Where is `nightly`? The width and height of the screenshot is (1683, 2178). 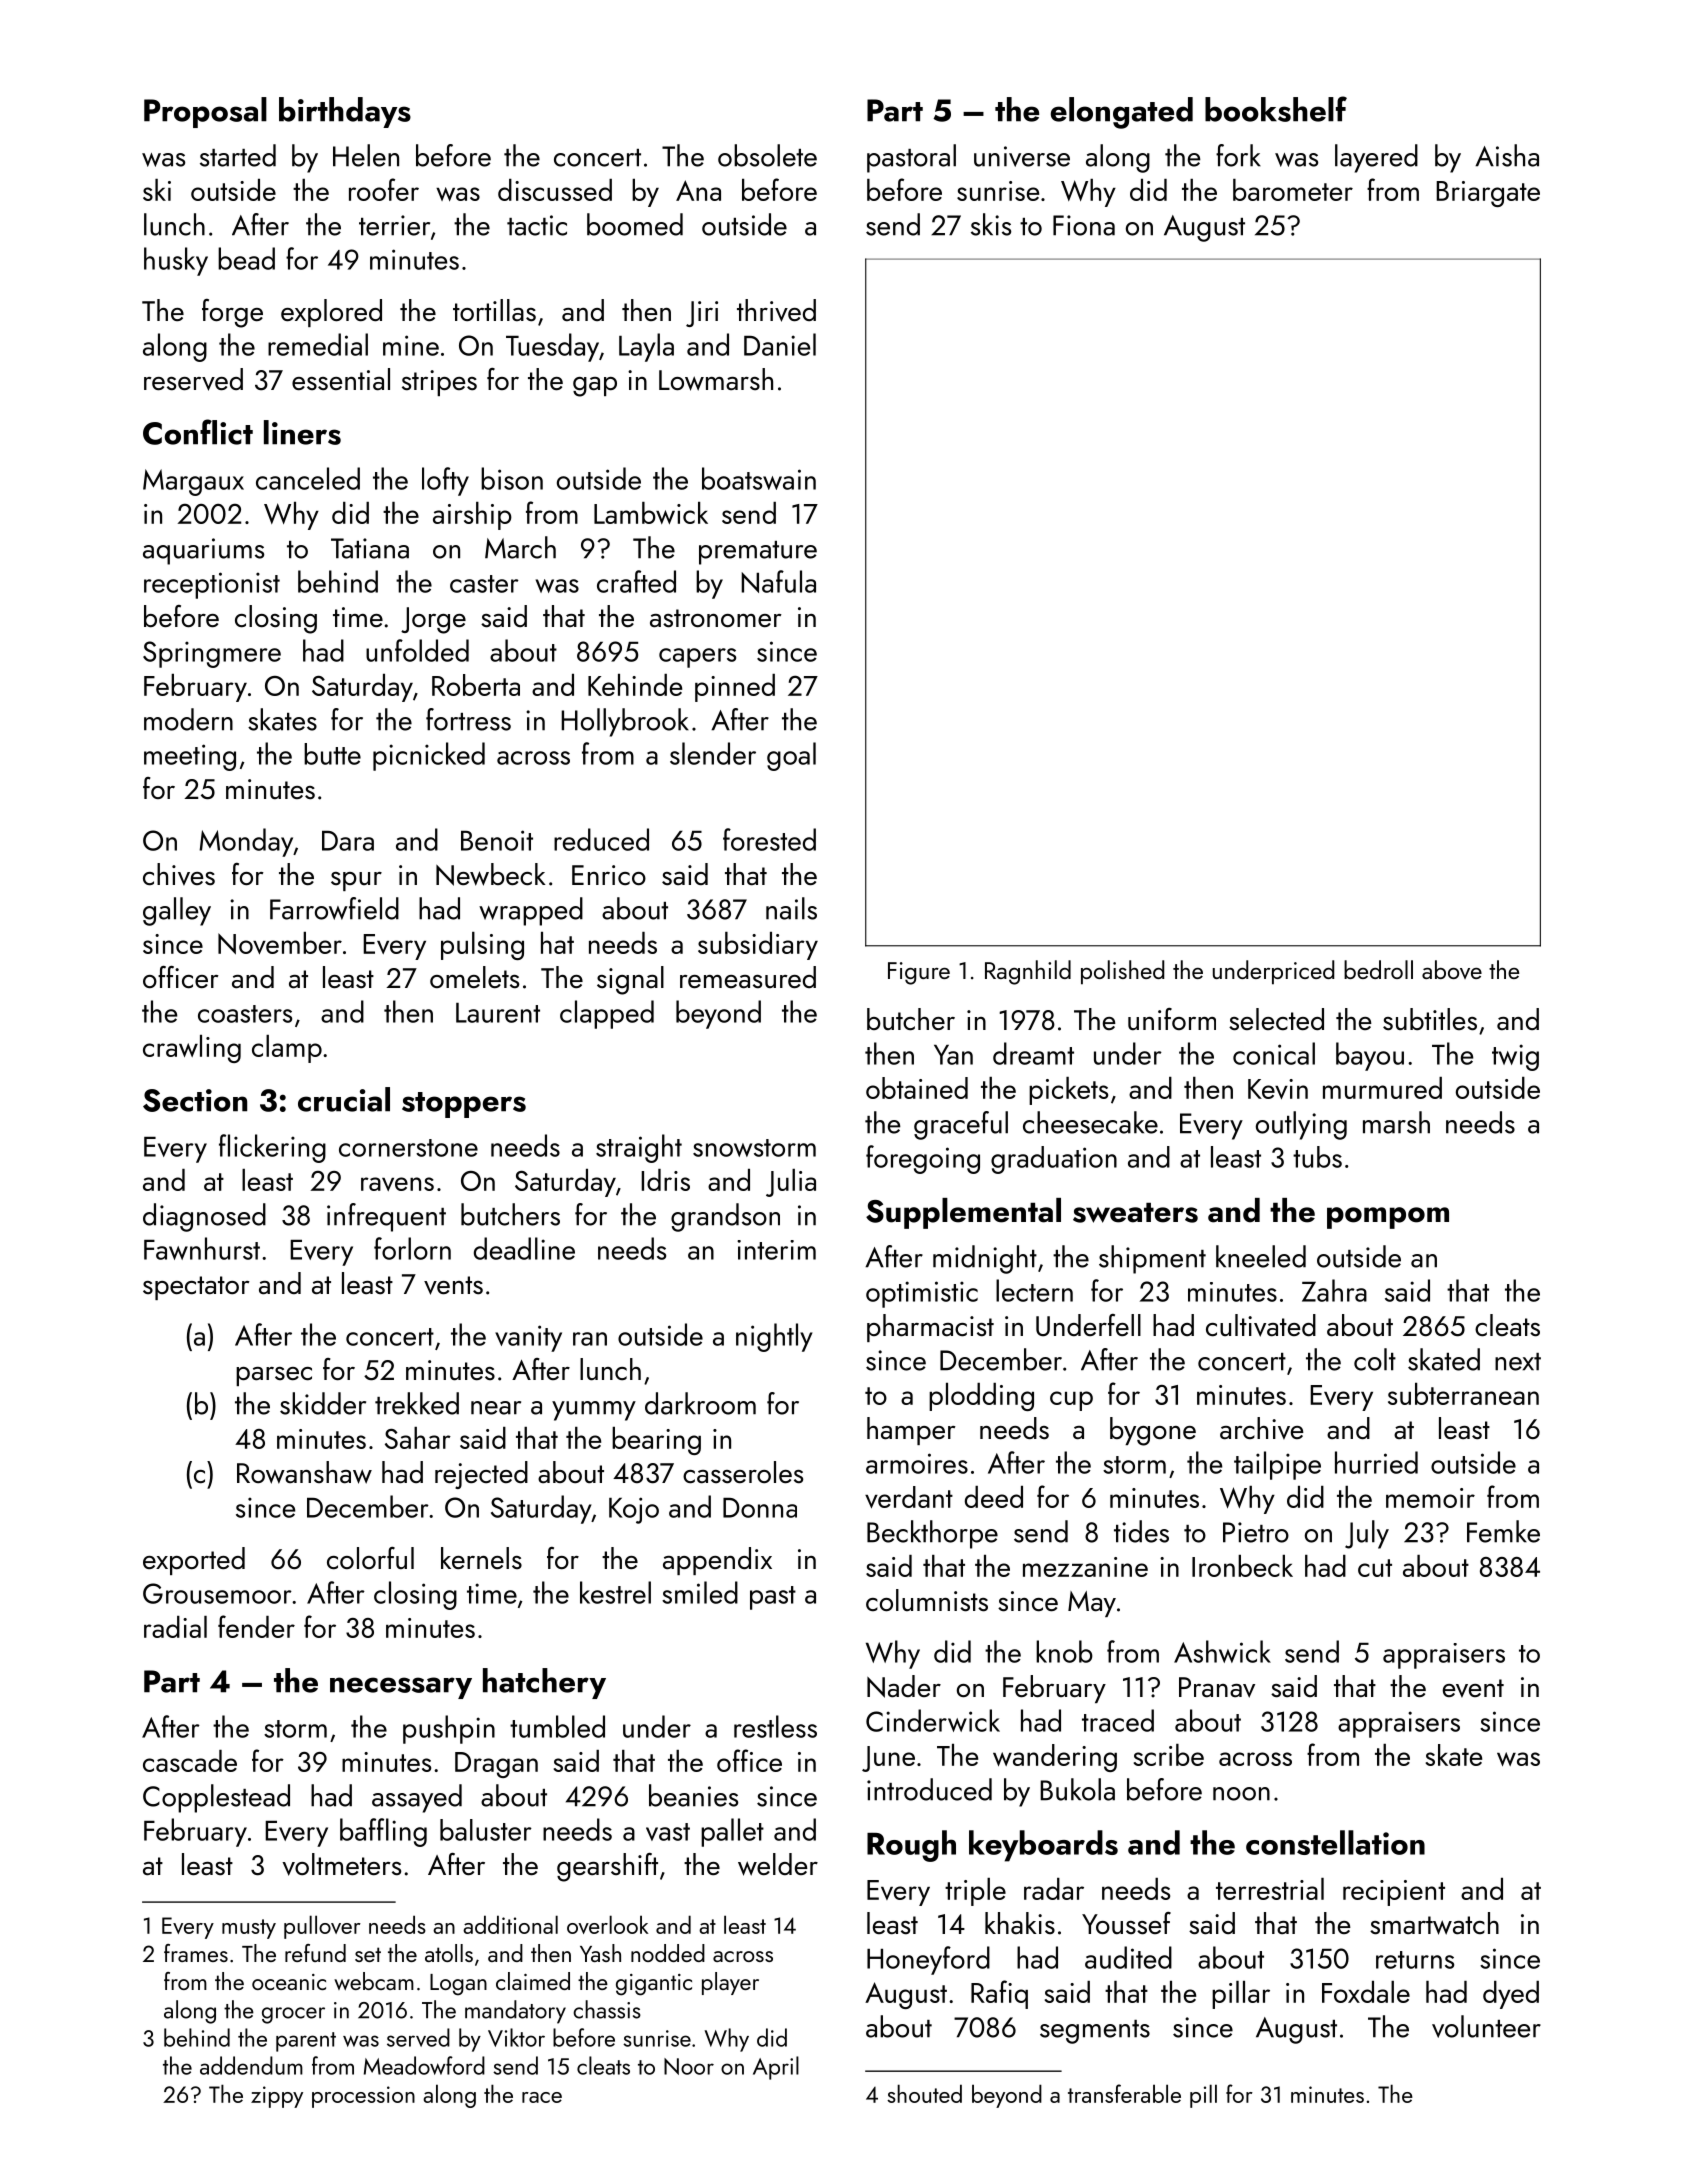 nightly is located at coordinates (774, 1337).
